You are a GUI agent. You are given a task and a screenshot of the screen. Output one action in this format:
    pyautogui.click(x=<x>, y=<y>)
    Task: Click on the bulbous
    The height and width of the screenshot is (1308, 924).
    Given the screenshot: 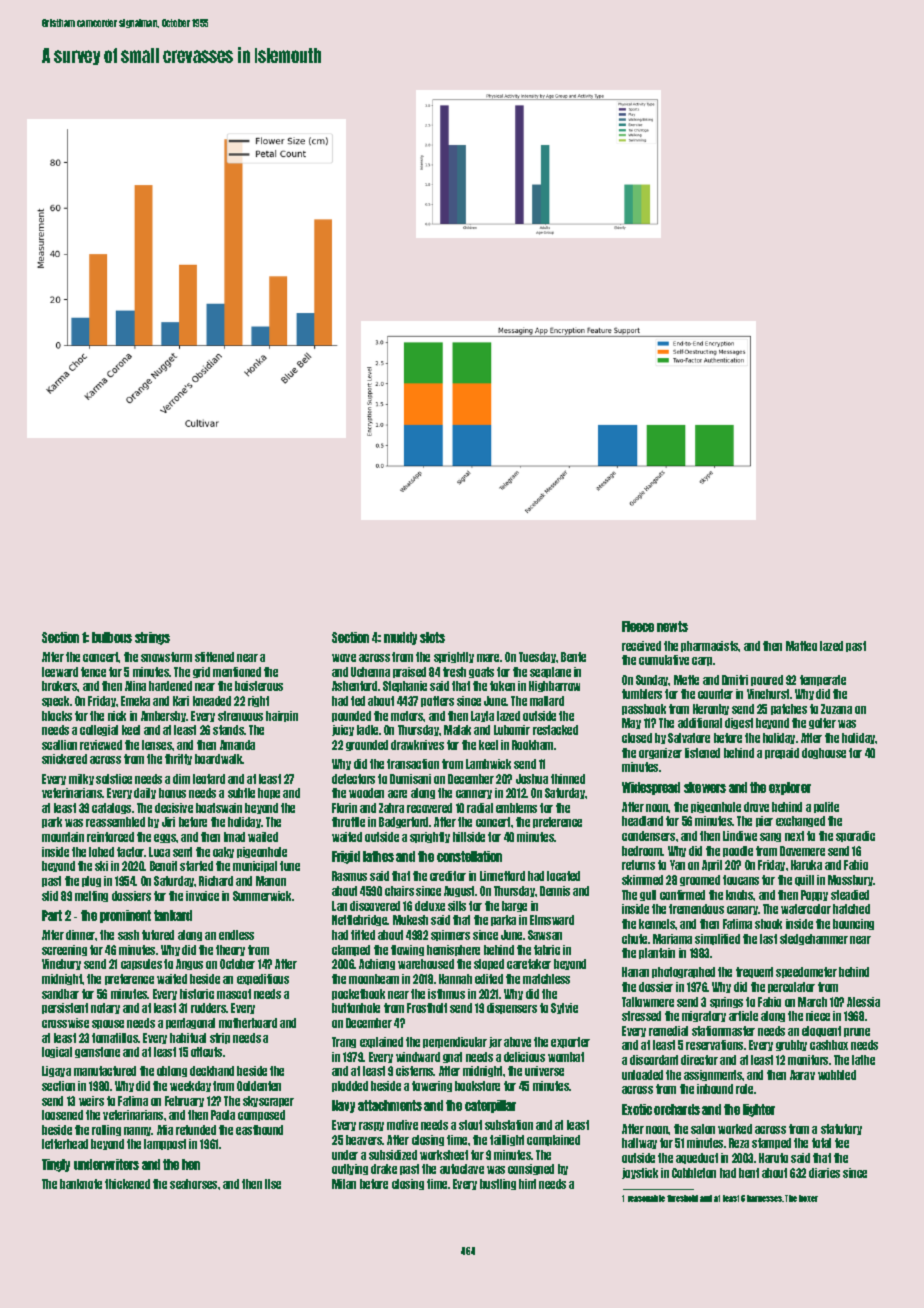 What is the action you would take?
    pyautogui.click(x=112, y=637)
